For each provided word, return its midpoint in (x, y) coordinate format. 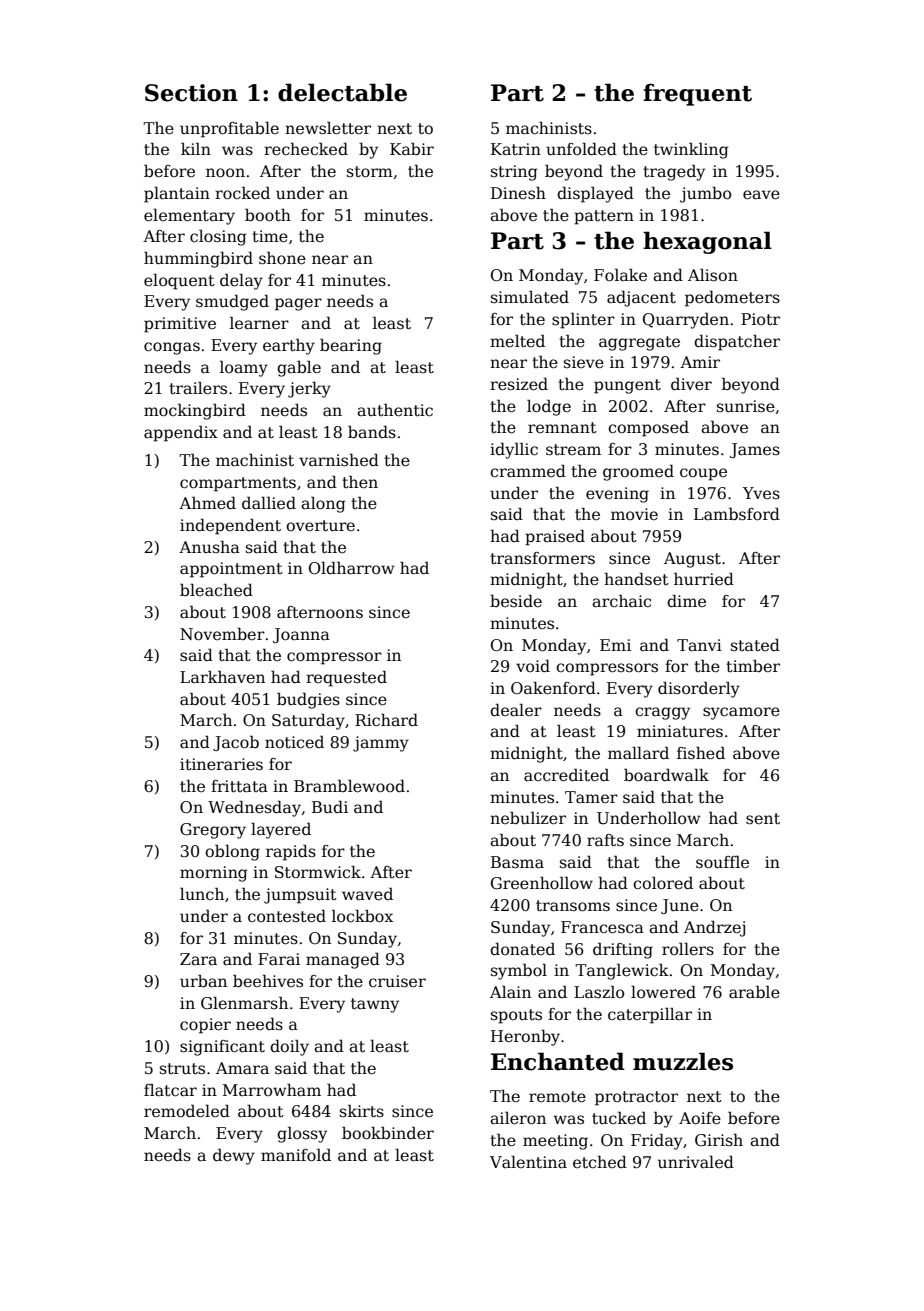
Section (191, 93)
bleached (216, 590)
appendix (181, 433)
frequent (697, 95)
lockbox (362, 916)
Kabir (412, 148)
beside (516, 600)
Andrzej (714, 928)
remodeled (187, 1111)
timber (753, 665)
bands (372, 431)
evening (617, 495)
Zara (198, 959)
